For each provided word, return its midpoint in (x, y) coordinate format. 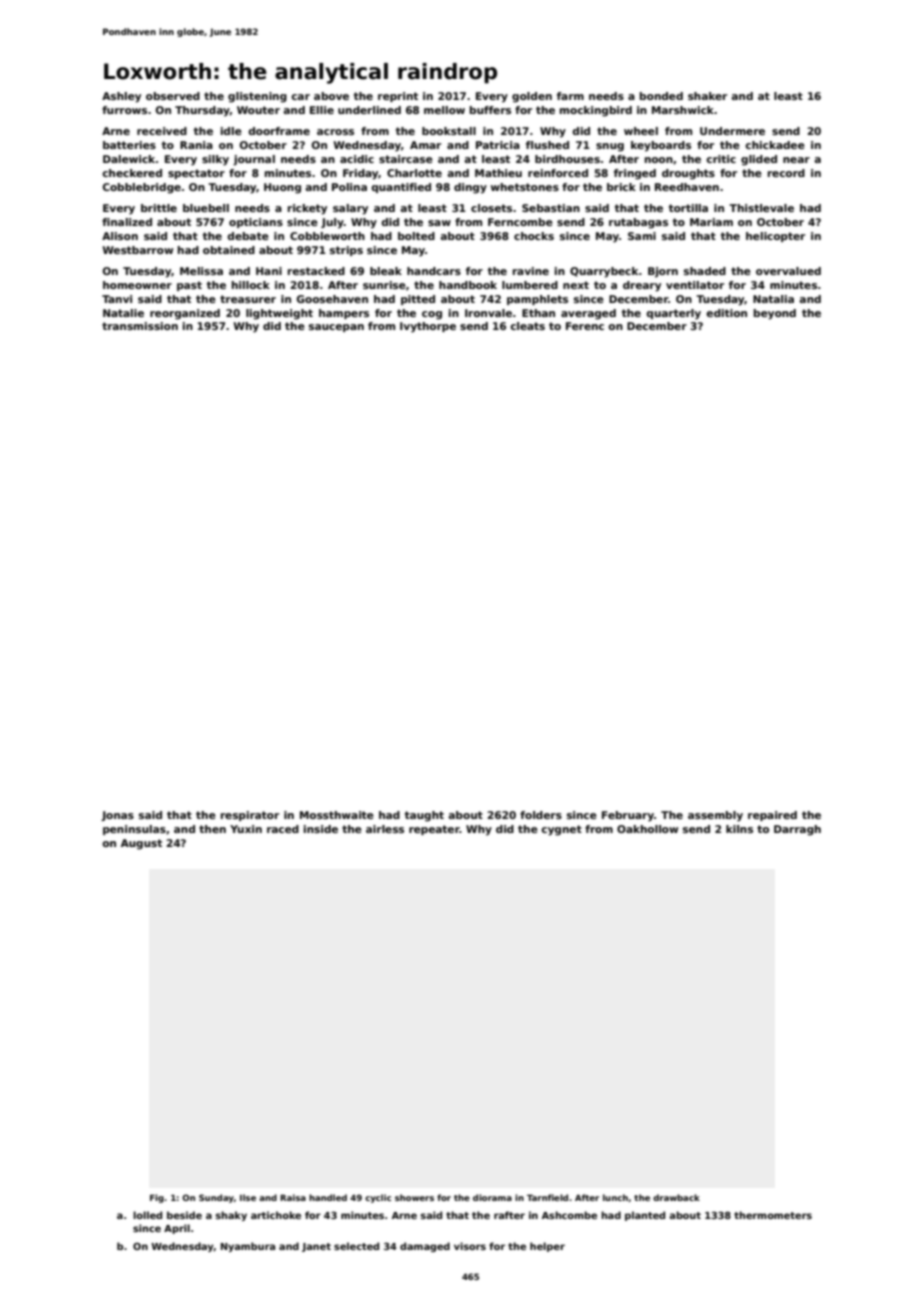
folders (541, 815)
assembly (715, 816)
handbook (468, 285)
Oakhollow (647, 829)
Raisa (293, 1197)
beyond (775, 314)
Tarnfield (547, 1197)
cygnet (561, 830)
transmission (140, 326)
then (212, 829)
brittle (159, 208)
